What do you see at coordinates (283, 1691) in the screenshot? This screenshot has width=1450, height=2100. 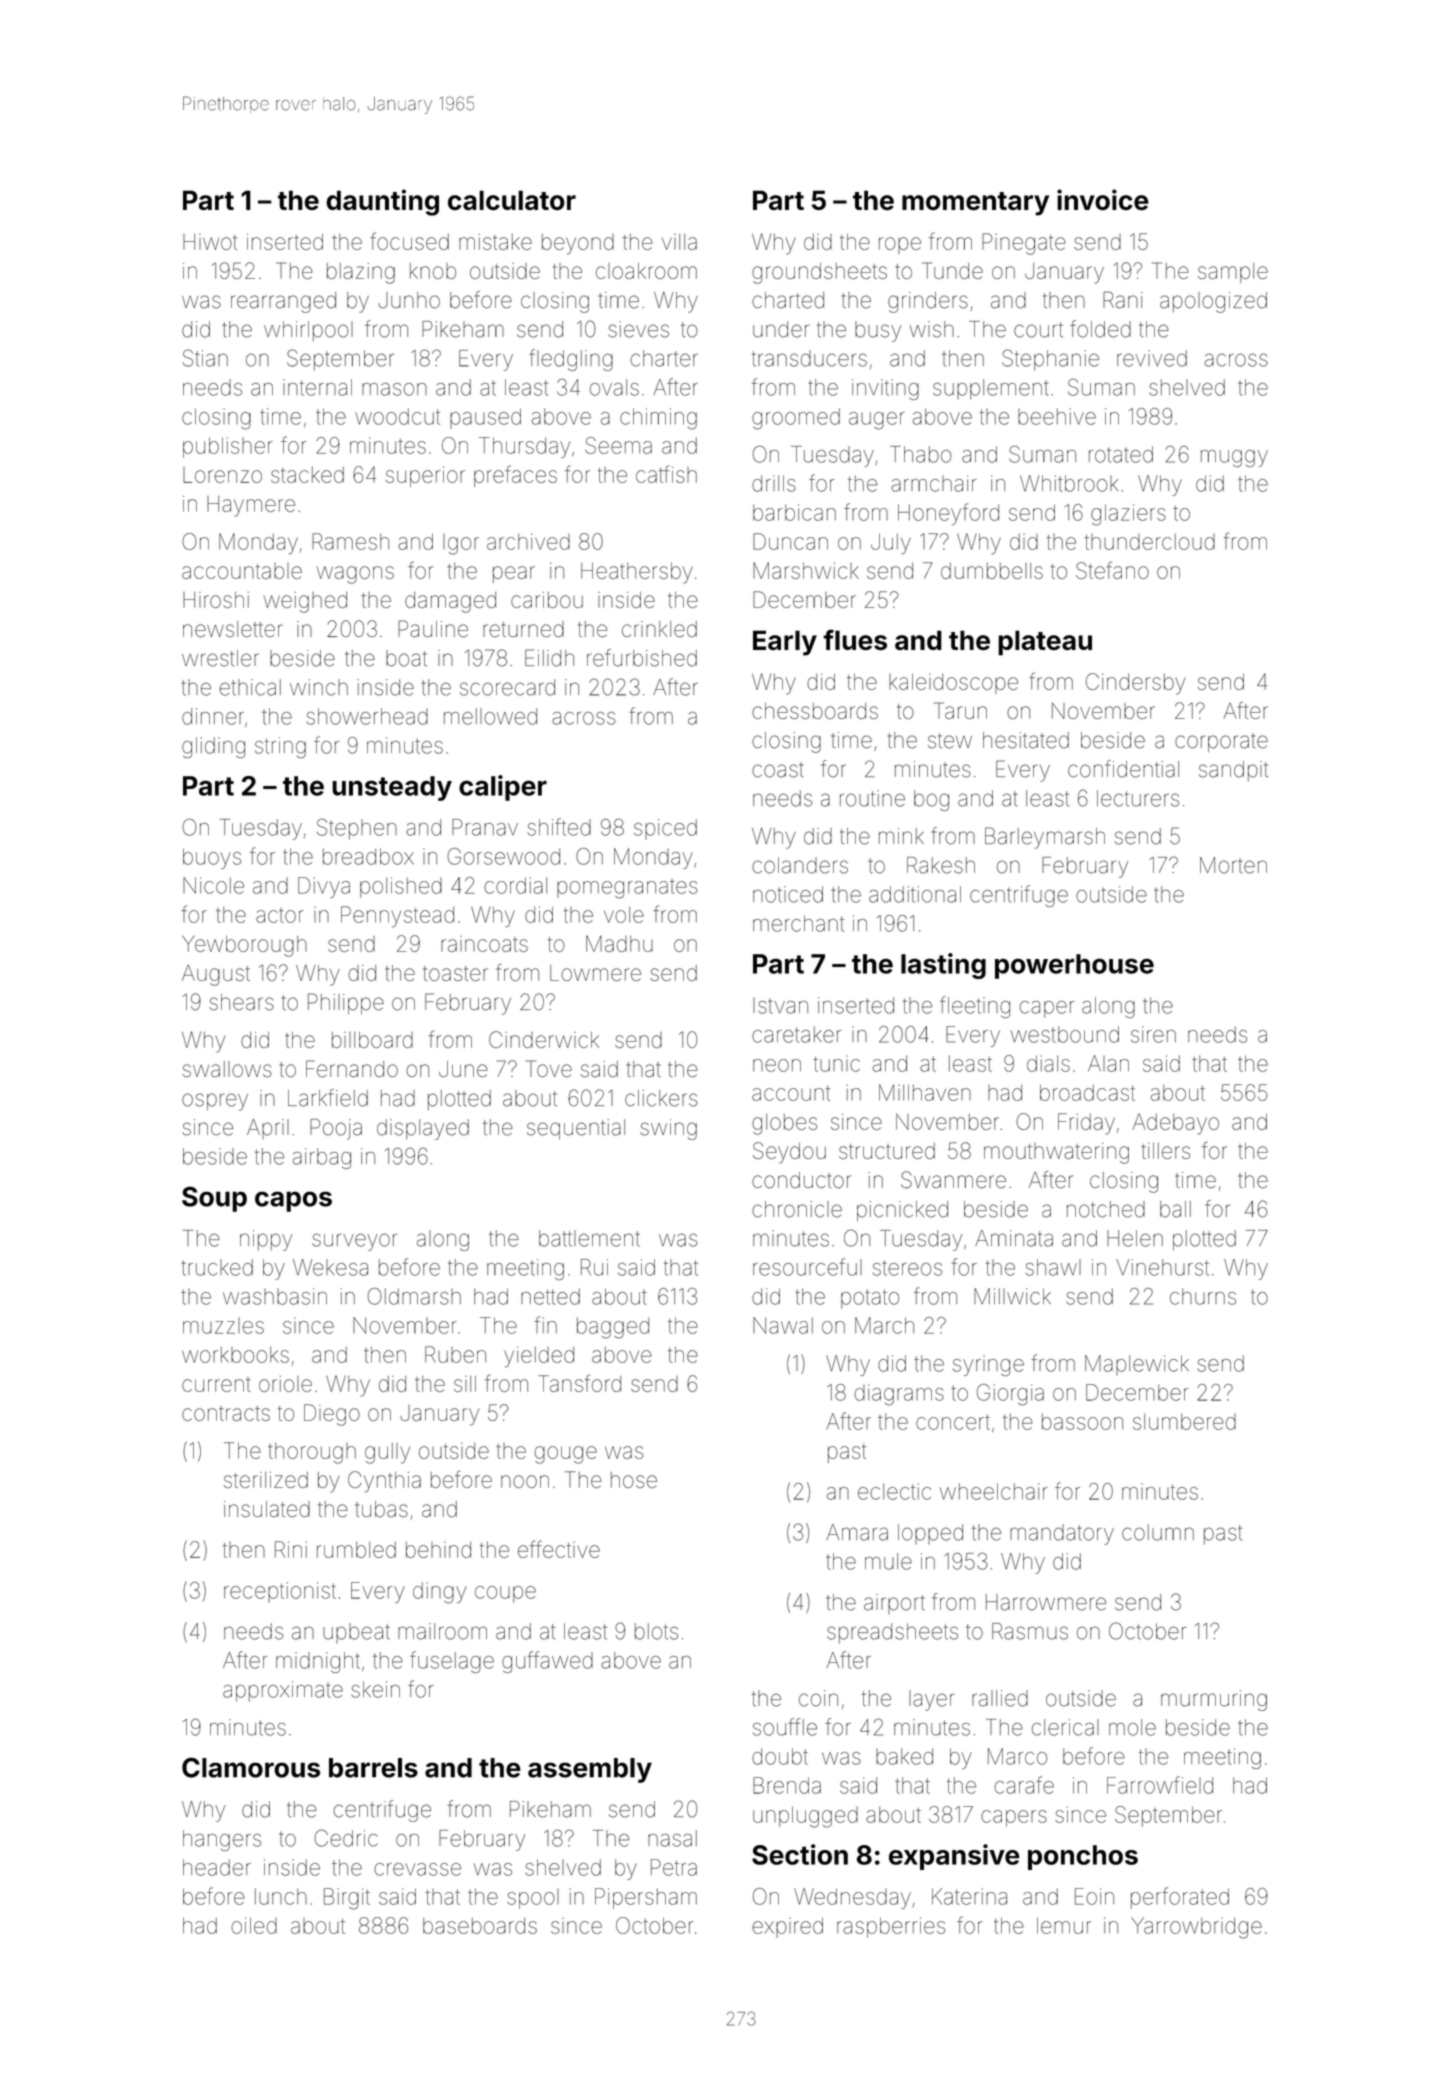 I see `approximate` at bounding box center [283, 1691].
